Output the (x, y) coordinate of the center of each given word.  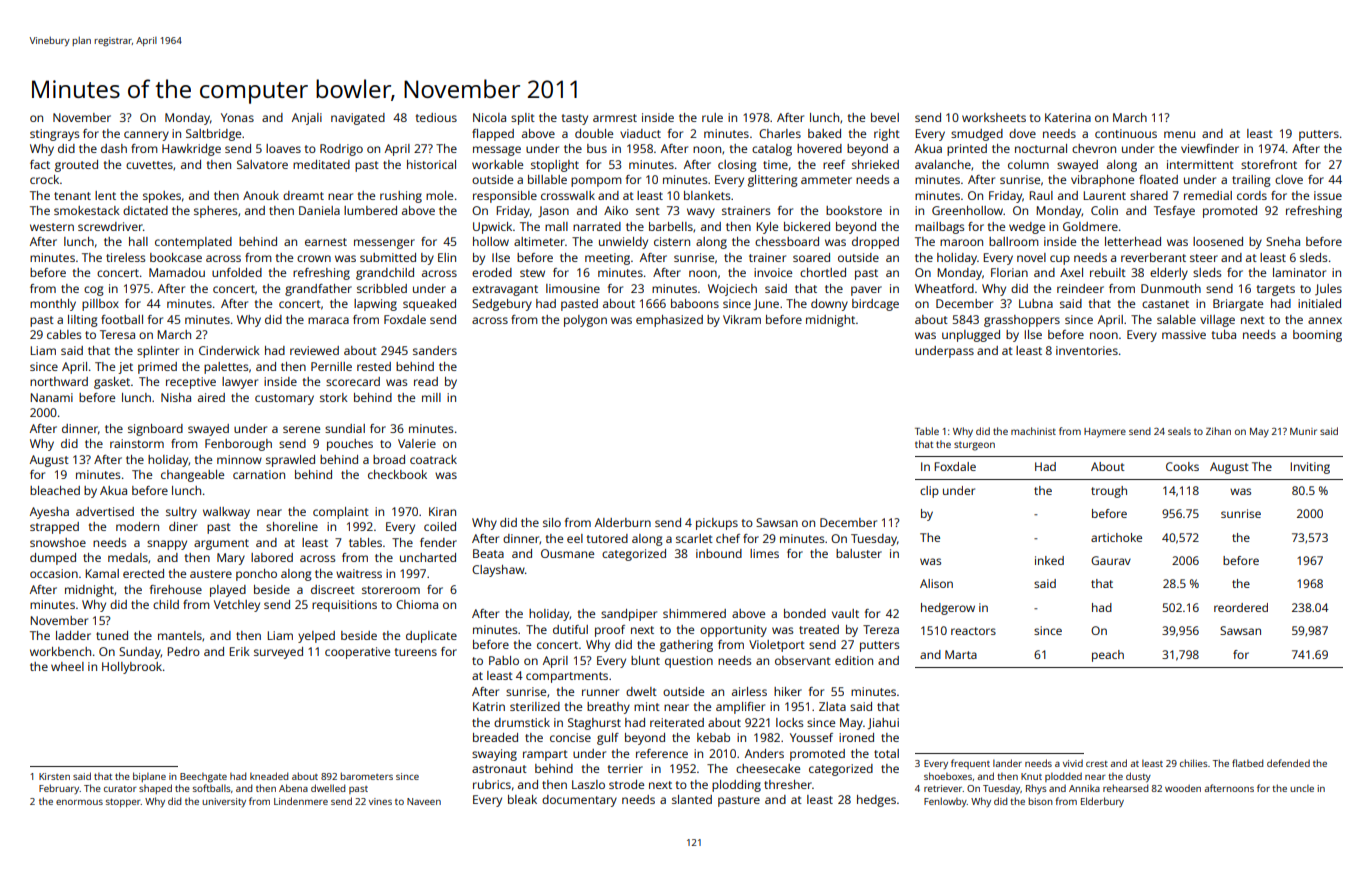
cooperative (357, 653)
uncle (1302, 788)
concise (570, 737)
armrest (615, 118)
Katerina (1068, 117)
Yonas (237, 117)
